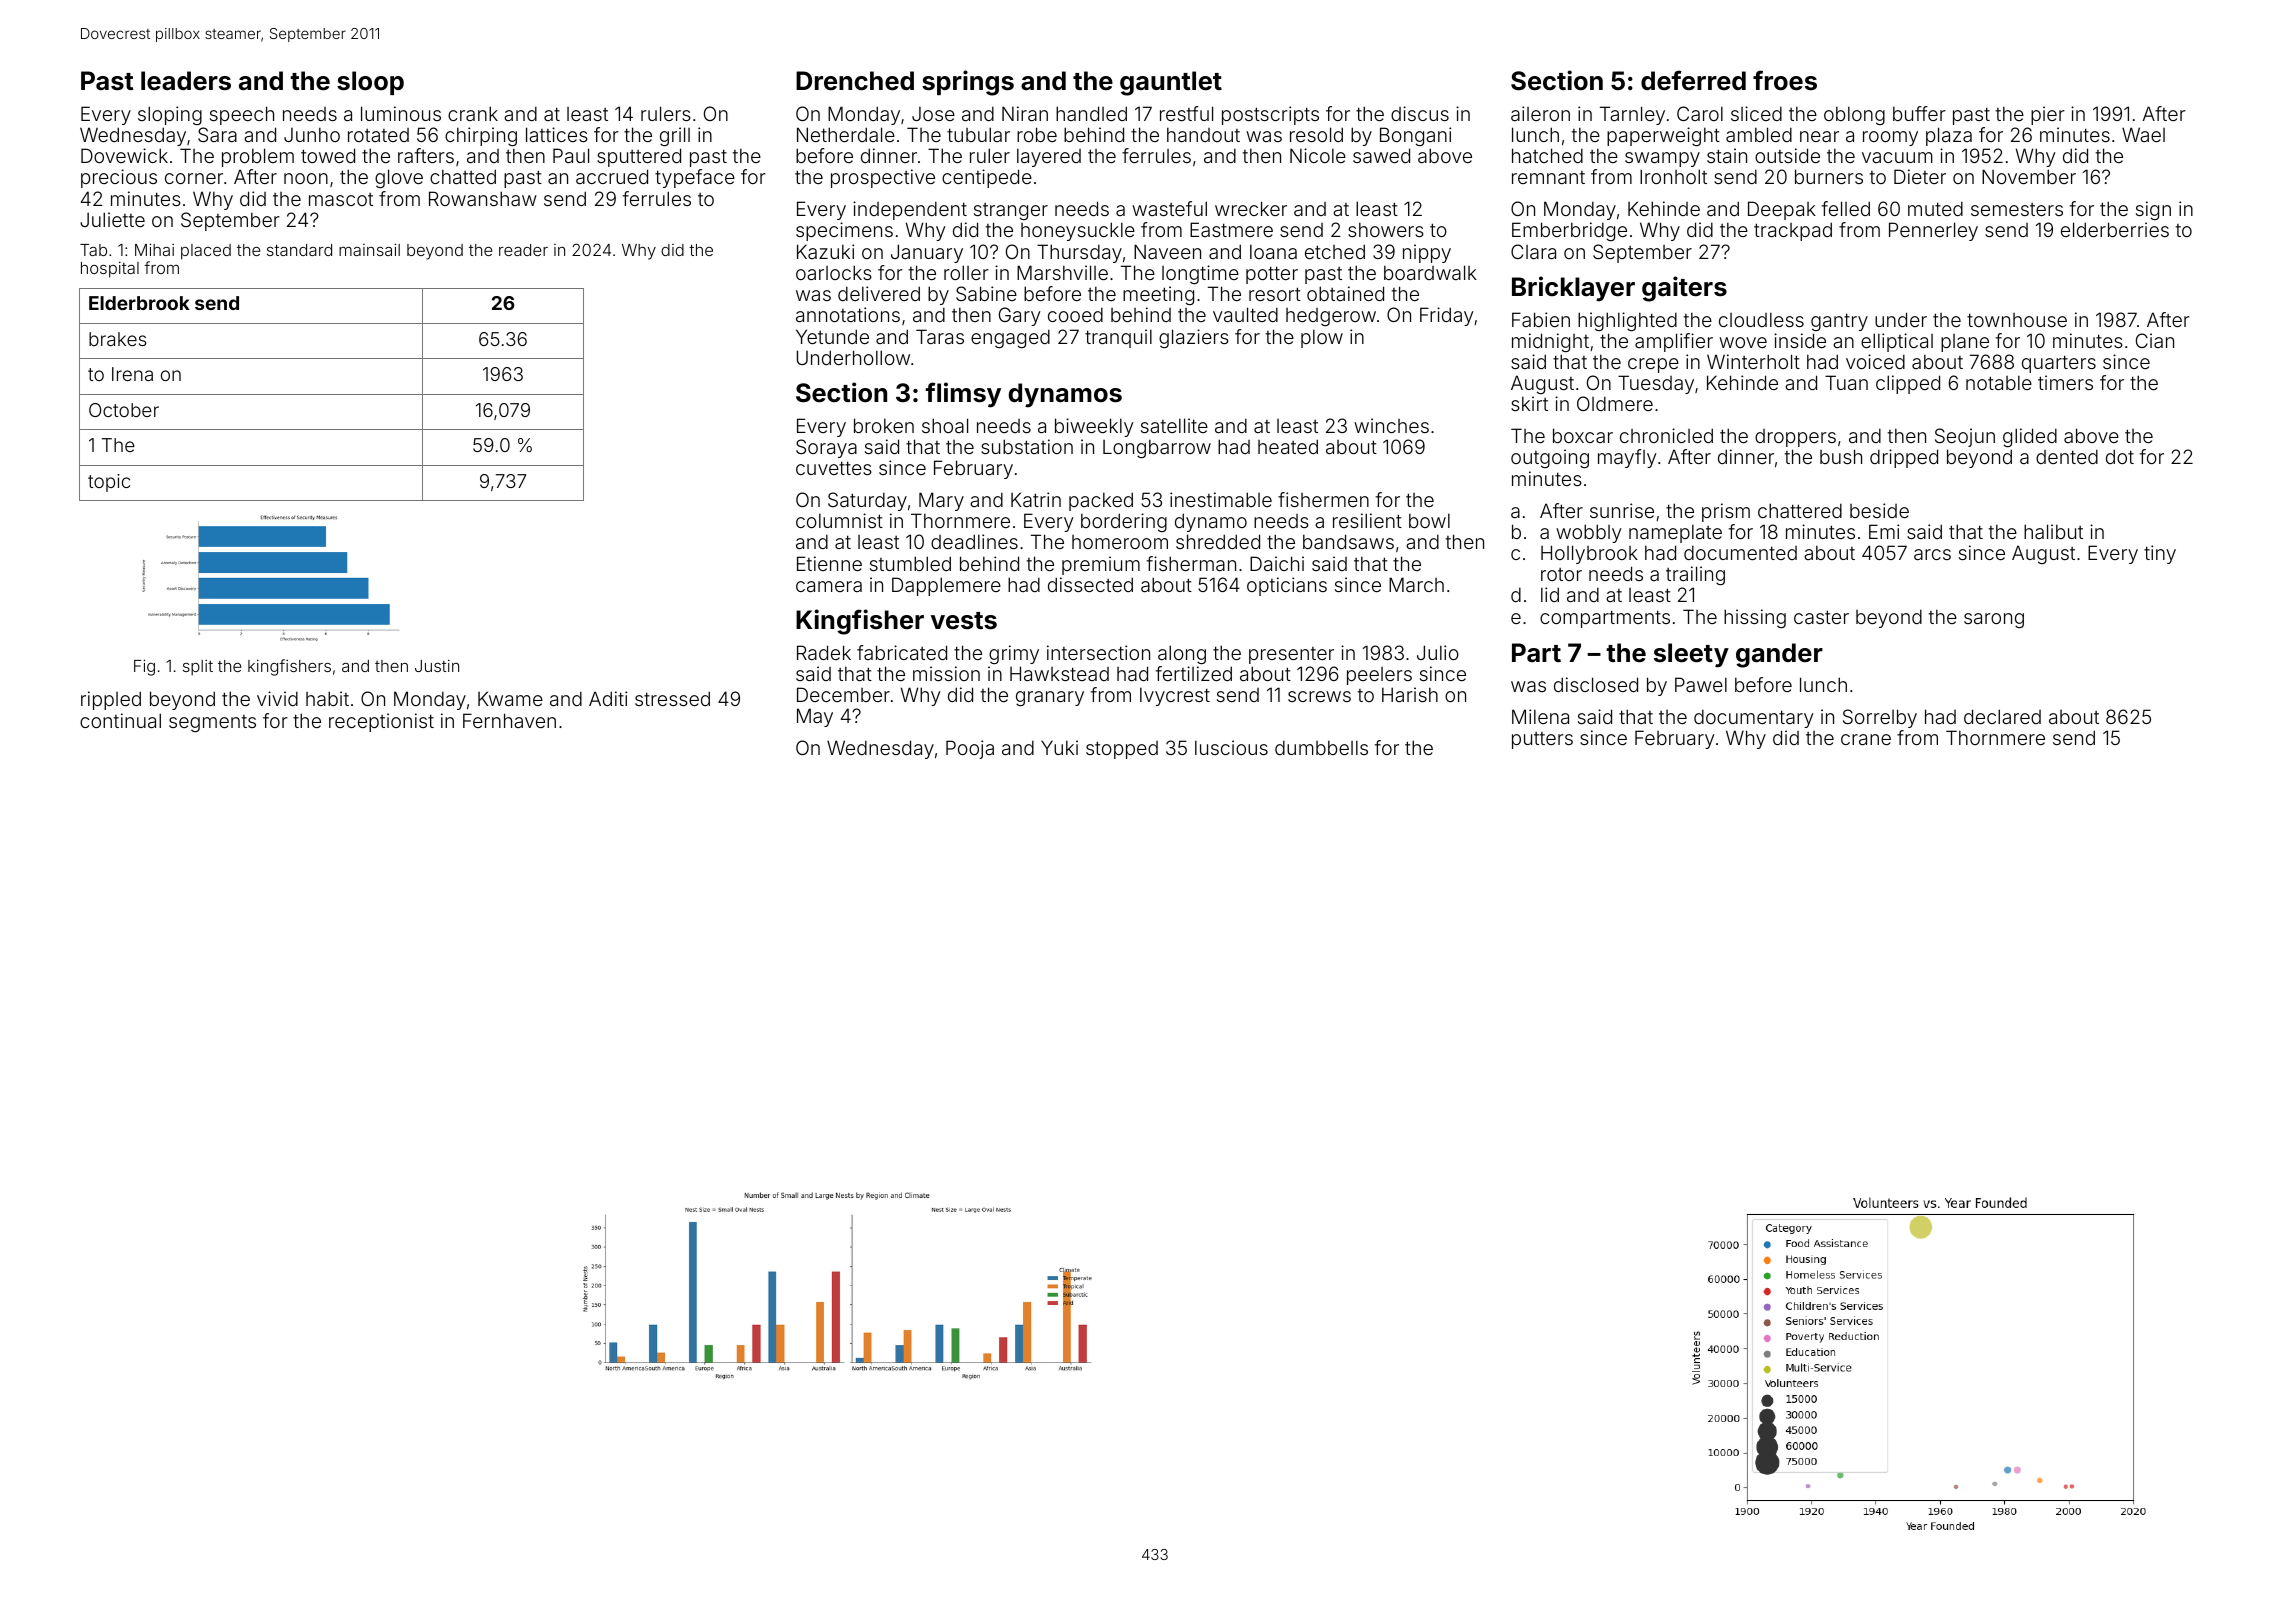  What do you see at coordinates (855, 81) in the document?
I see `Drenched` at bounding box center [855, 81].
